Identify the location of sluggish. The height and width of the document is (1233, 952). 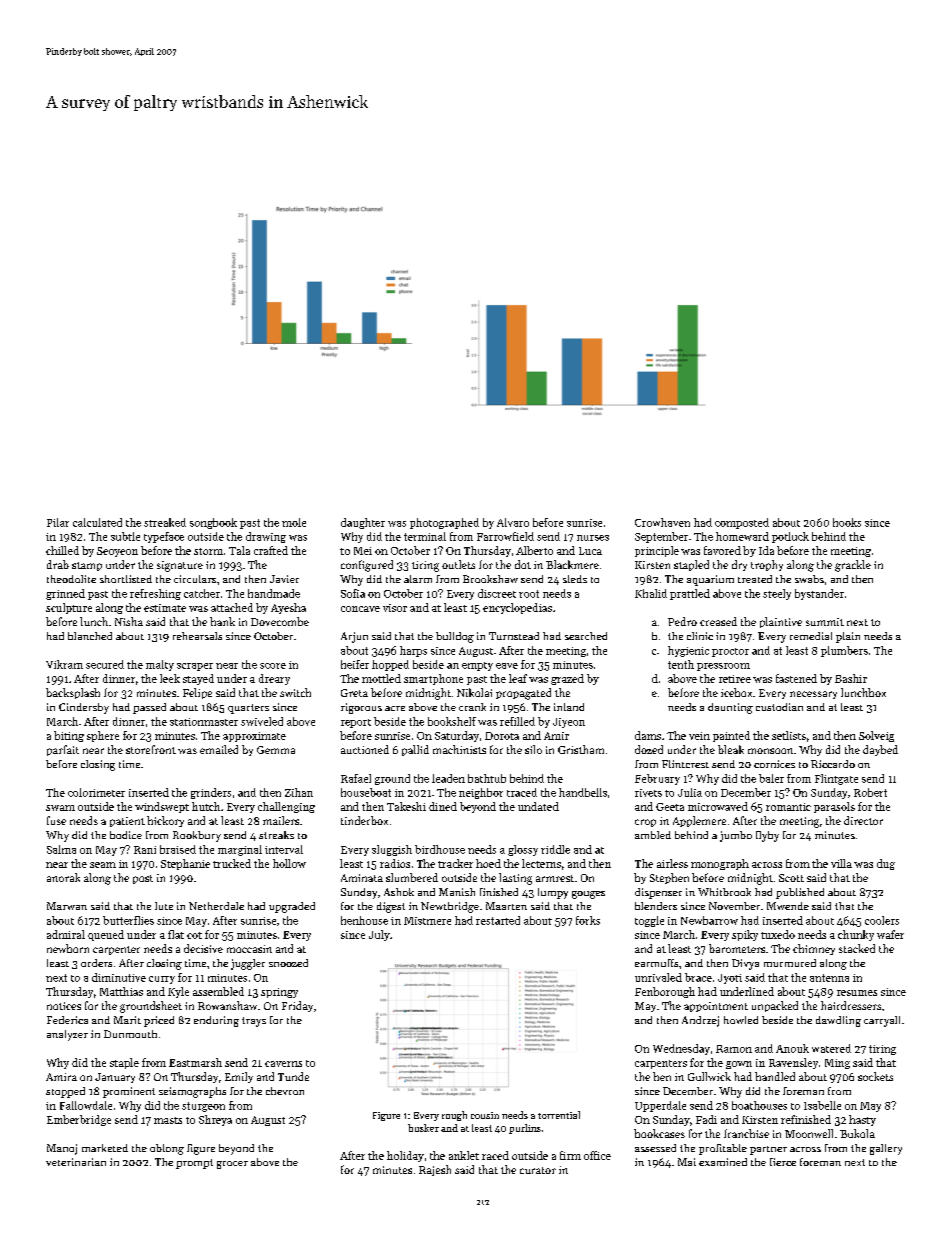
(392, 850).
